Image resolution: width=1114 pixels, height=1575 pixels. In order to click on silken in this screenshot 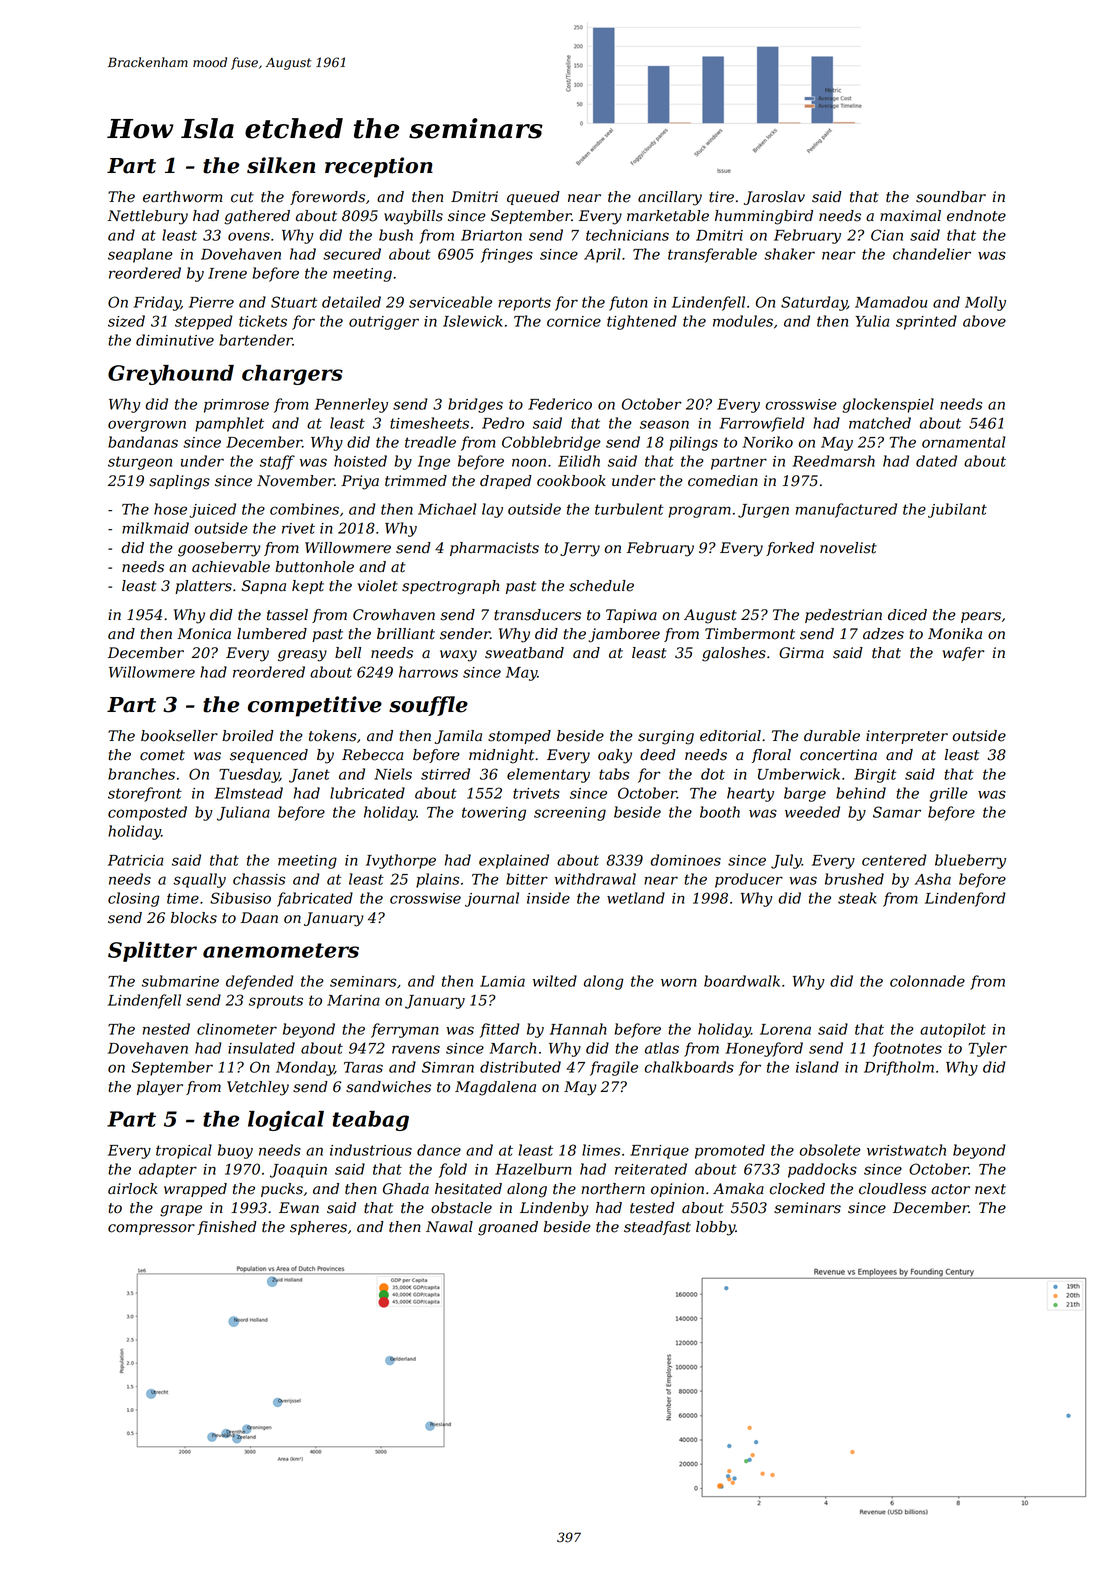, I will do `click(281, 165)`.
